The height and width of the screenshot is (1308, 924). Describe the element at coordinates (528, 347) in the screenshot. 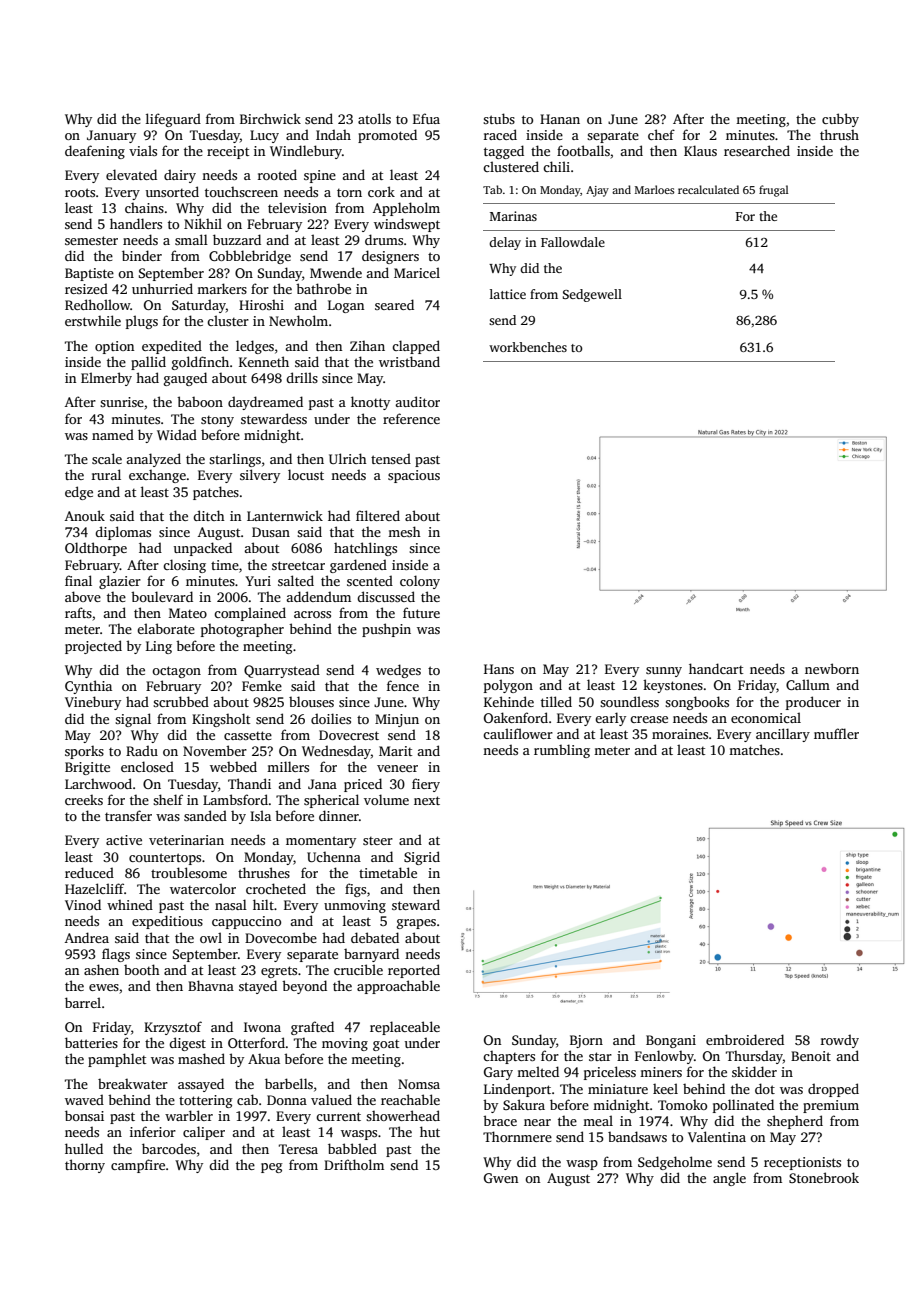

I see `workbenches` at that location.
